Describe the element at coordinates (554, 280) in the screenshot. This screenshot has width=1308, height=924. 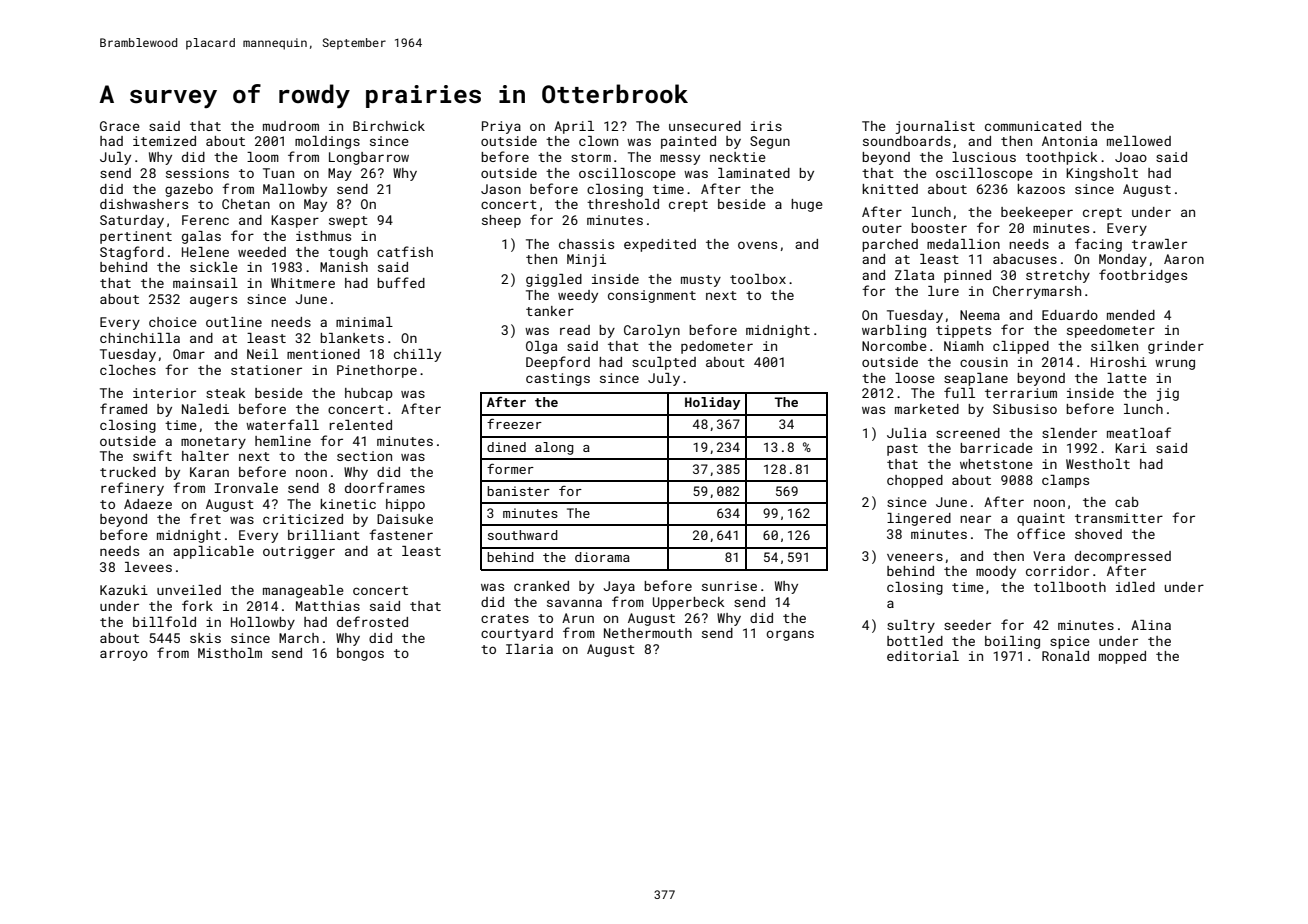
I see `giggled` at that location.
